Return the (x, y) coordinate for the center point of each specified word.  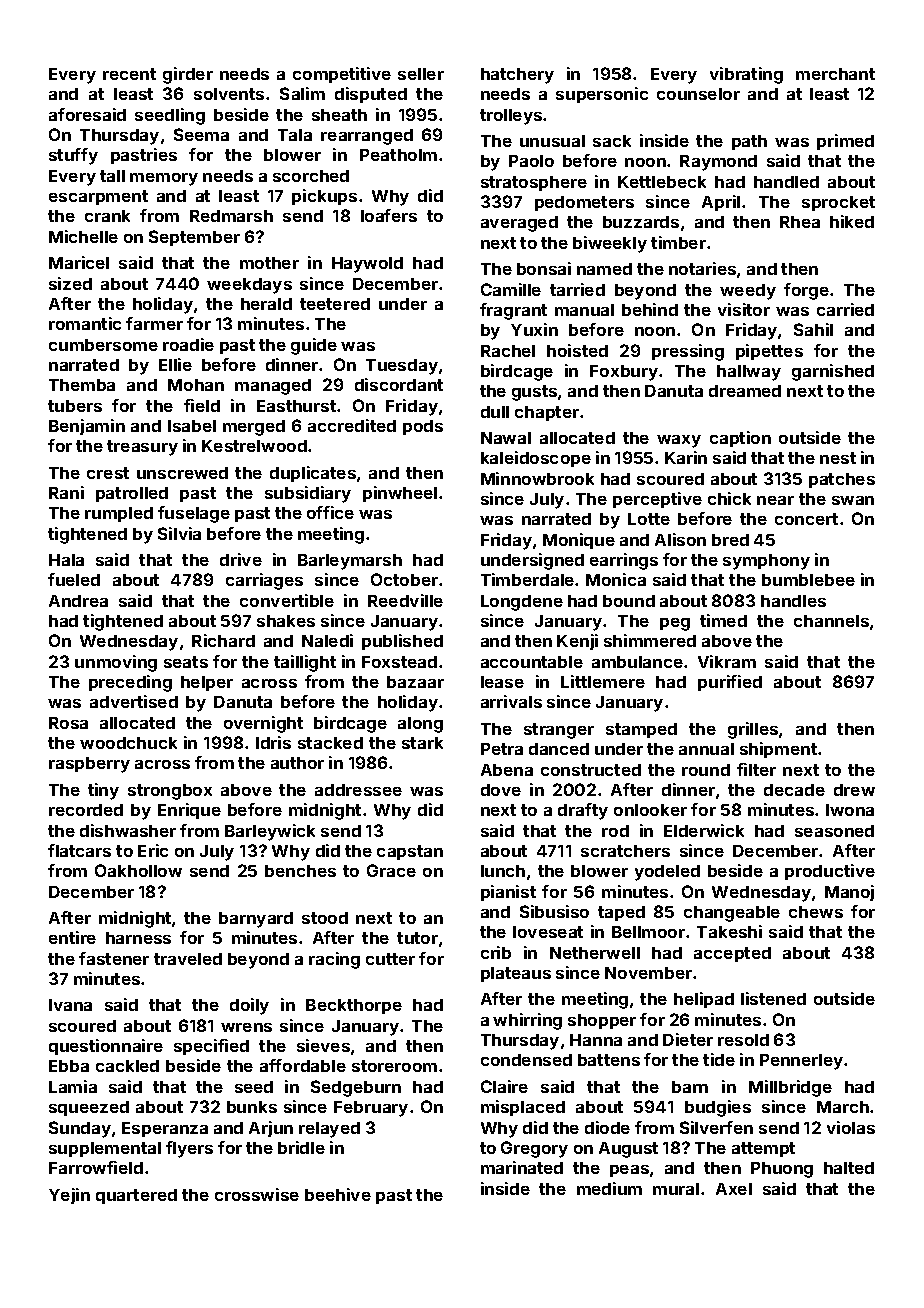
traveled (188, 959)
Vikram (727, 661)
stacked (330, 743)
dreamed (745, 391)
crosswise (257, 1194)
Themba (82, 385)
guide (314, 346)
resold (743, 1040)
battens (609, 1060)
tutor (417, 938)
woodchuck (128, 743)
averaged (519, 224)
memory (164, 179)
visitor (744, 309)
